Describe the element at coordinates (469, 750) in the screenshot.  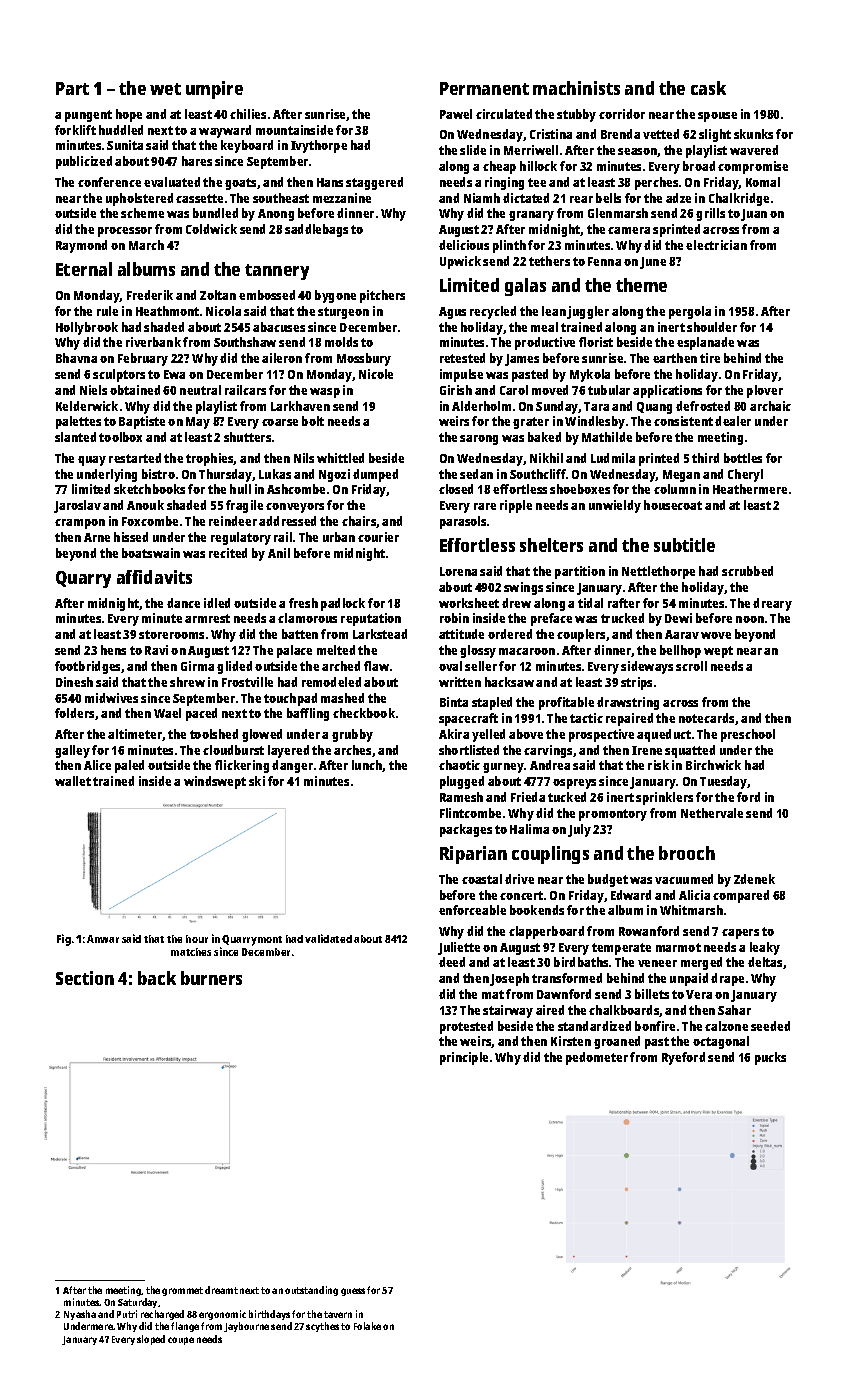
I see `shortlisted` at that location.
